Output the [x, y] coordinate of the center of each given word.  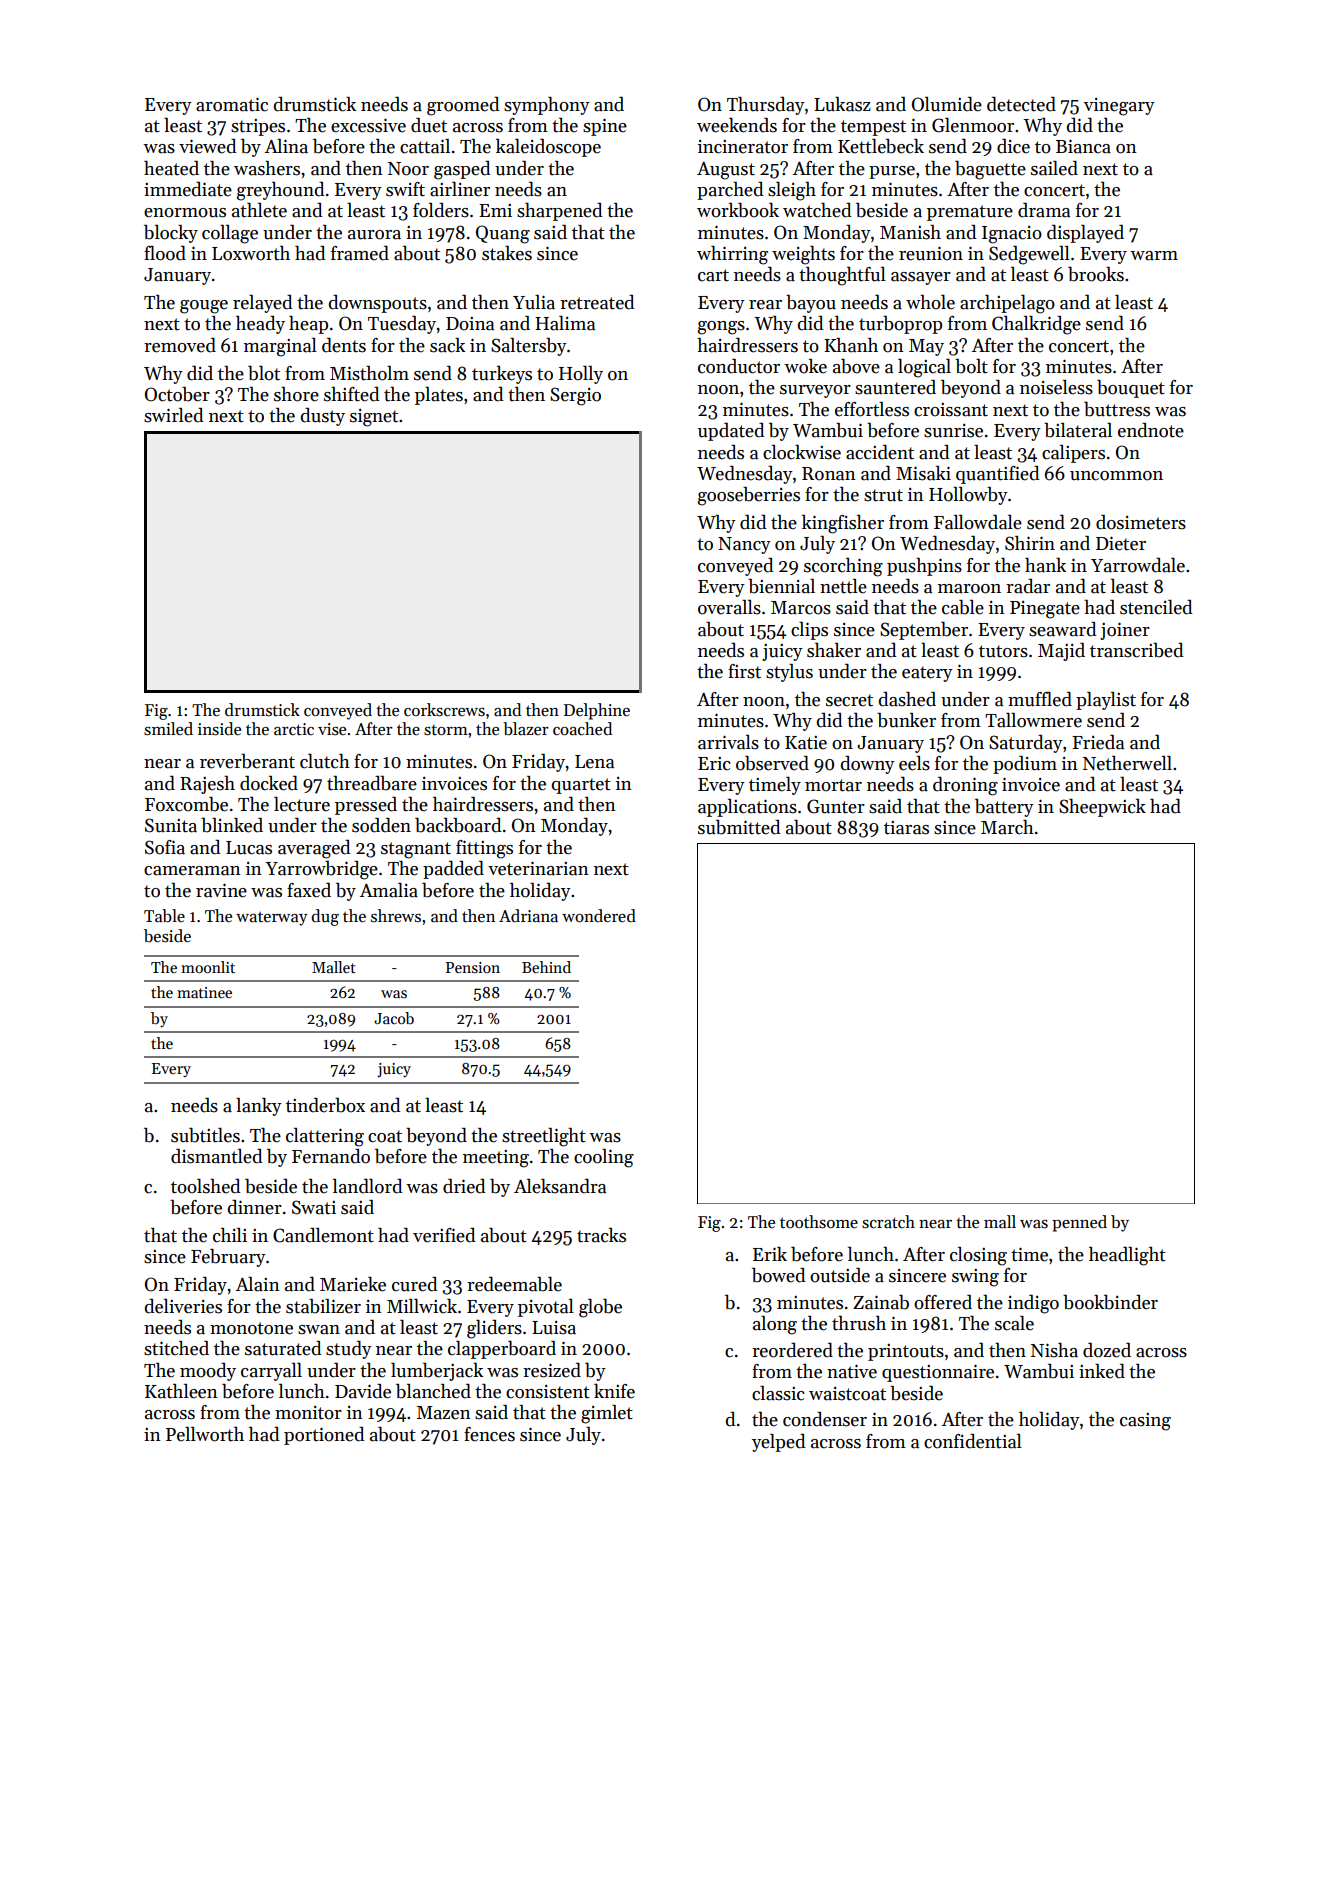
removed [180, 345]
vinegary [1119, 107]
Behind [546, 967]
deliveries [183, 1306]
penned [1079, 1223]
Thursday [766, 106]
